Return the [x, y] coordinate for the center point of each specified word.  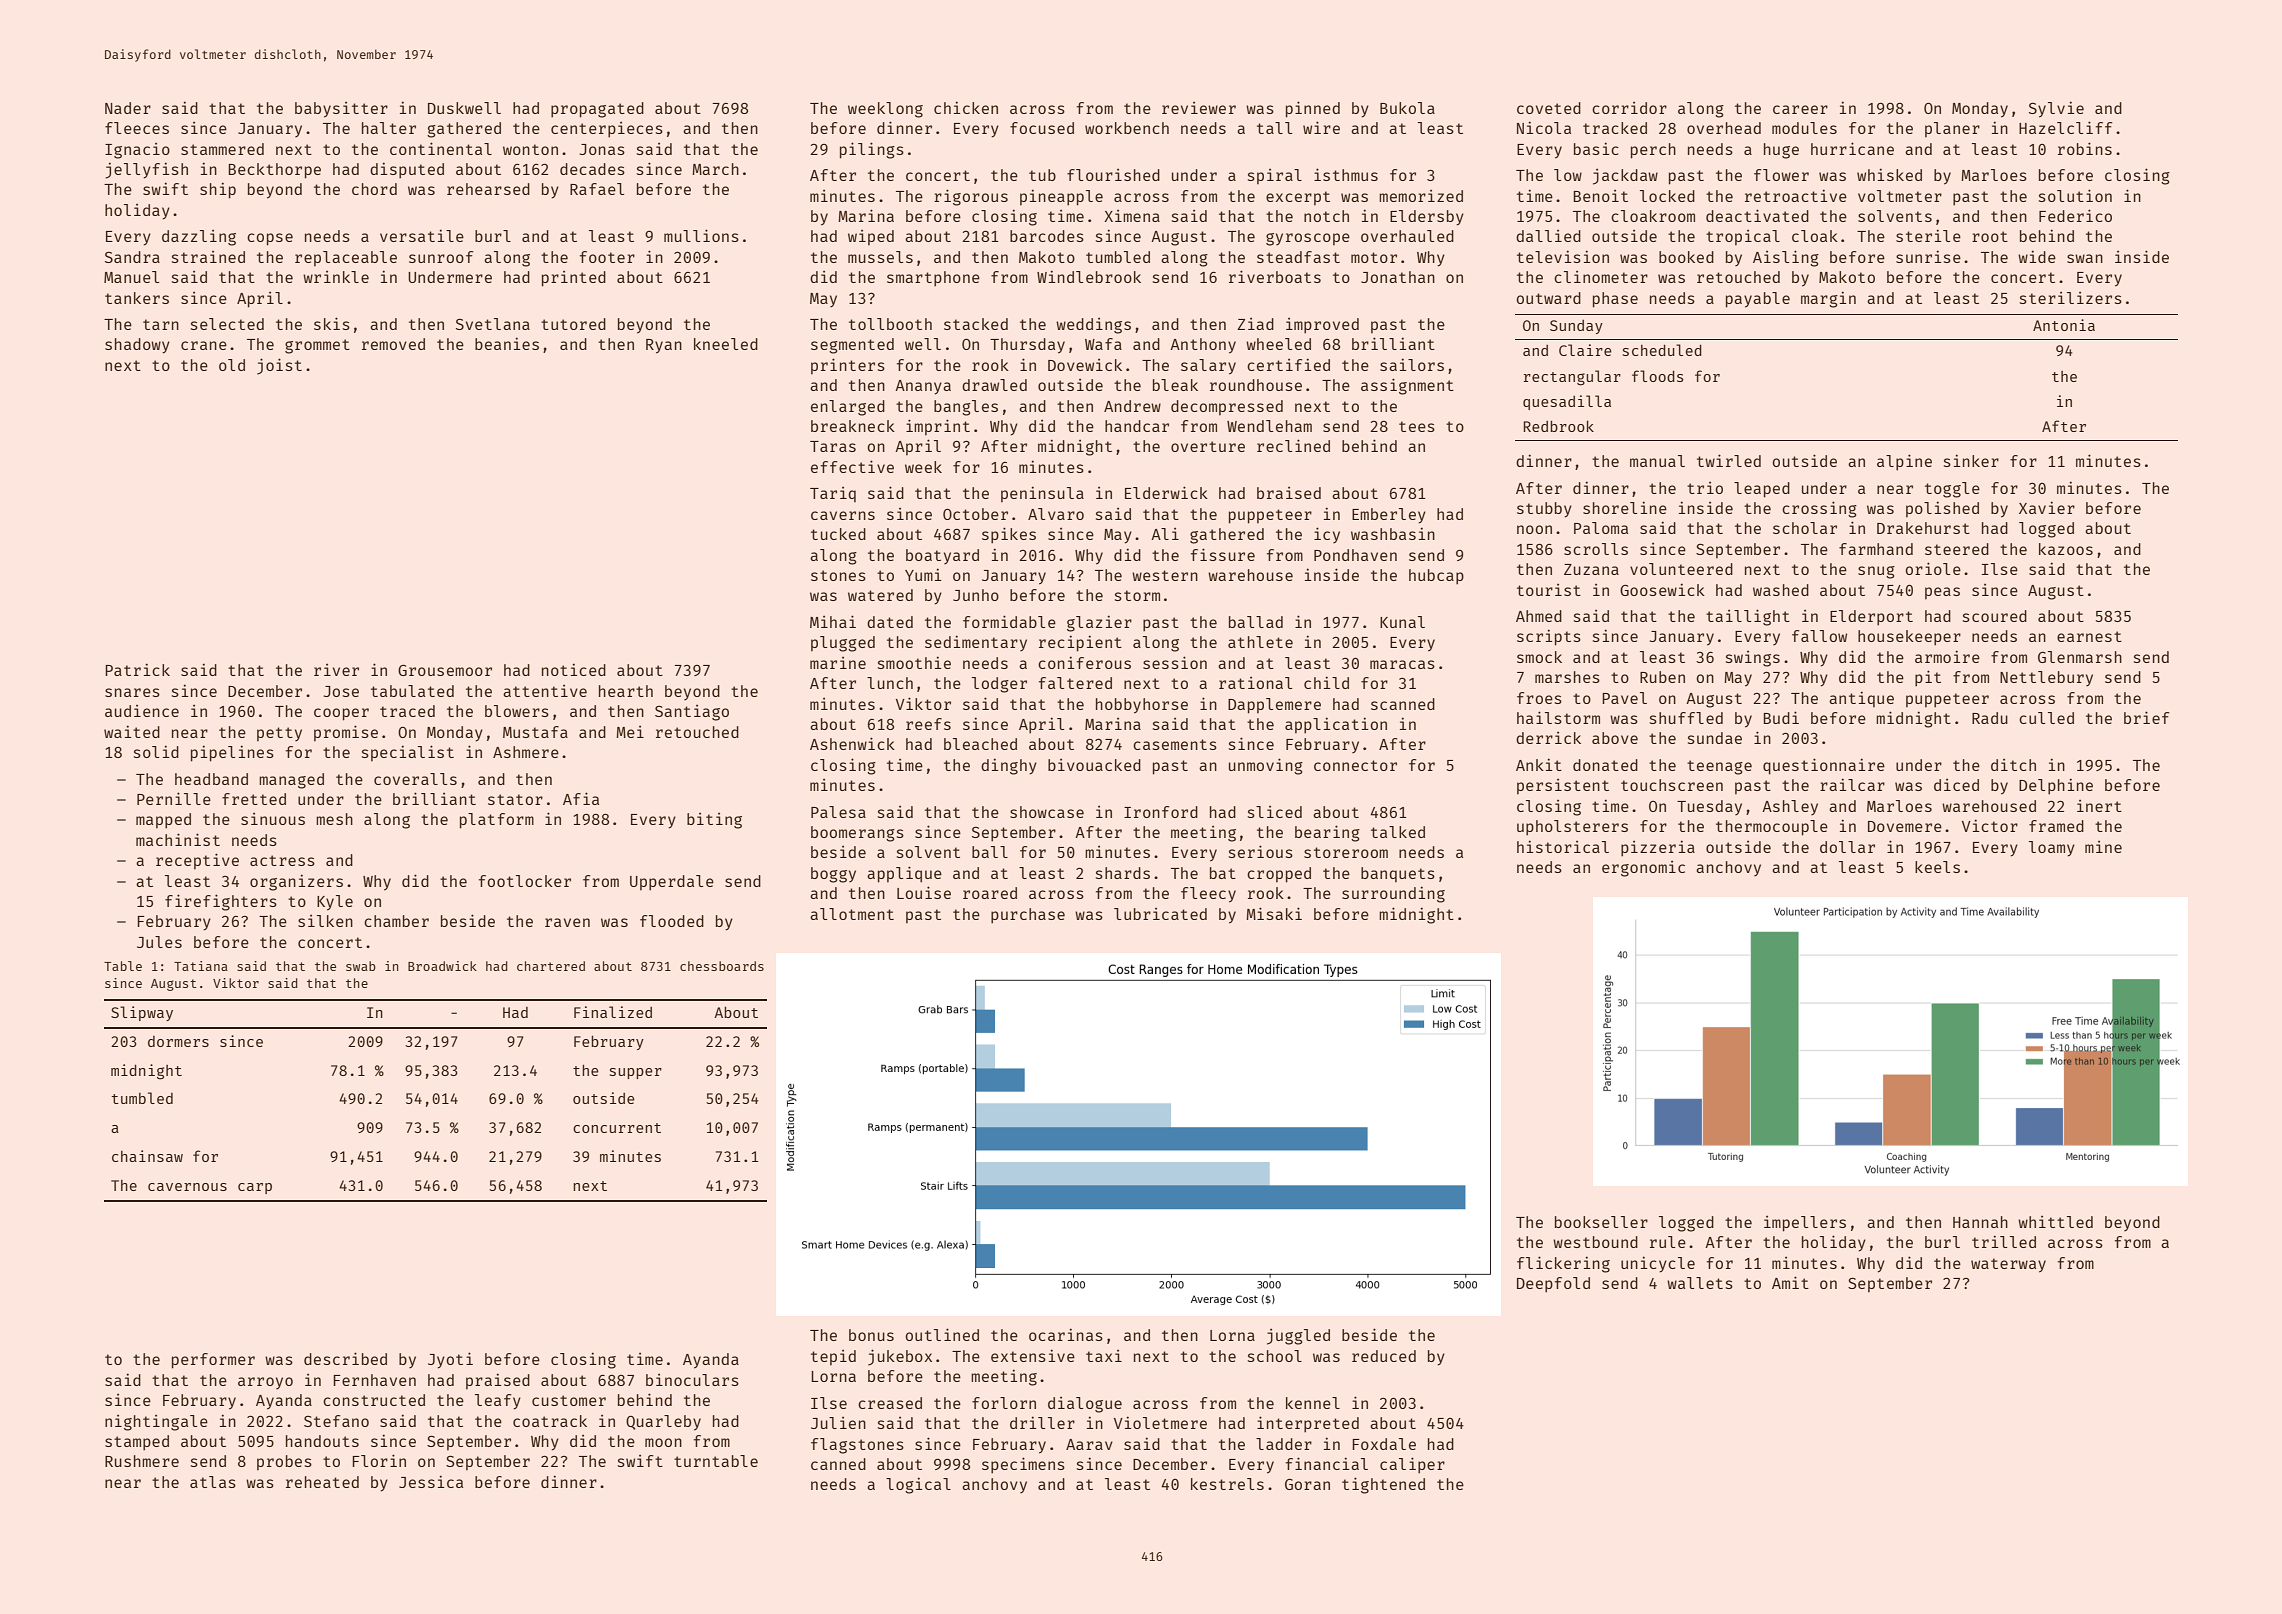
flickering [1563, 1264]
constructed [374, 1400]
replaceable [346, 259]
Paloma [1601, 528]
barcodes [1047, 236]
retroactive [1796, 195]
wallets [1700, 1283]
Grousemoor [445, 670]
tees [1417, 426]
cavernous [187, 1187]
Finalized [613, 1012]
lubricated [1160, 914]
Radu [1990, 718]
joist [279, 366]
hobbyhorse [1142, 706]
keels [1937, 867]
